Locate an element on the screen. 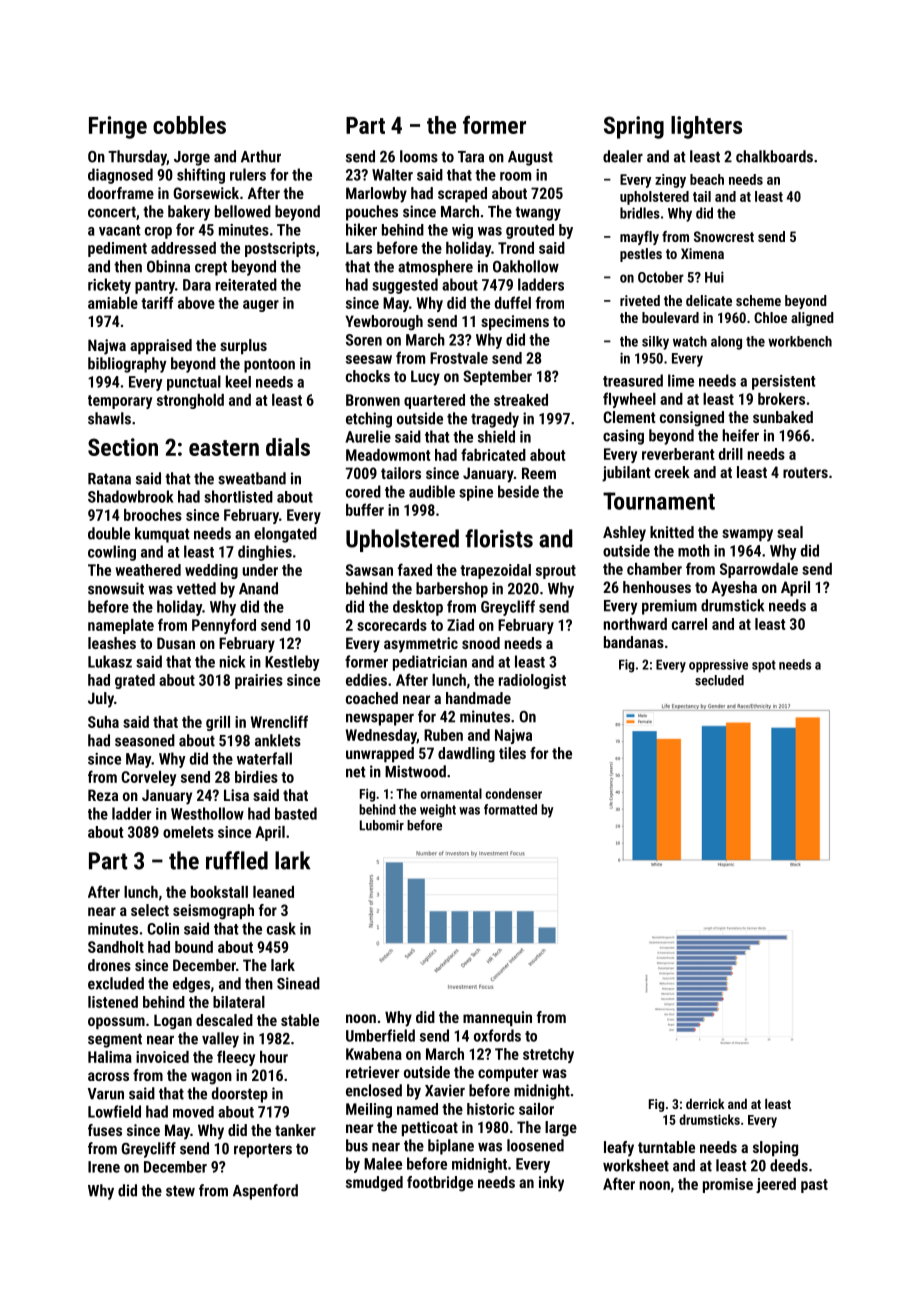  unwrapped is located at coordinates (380, 754).
